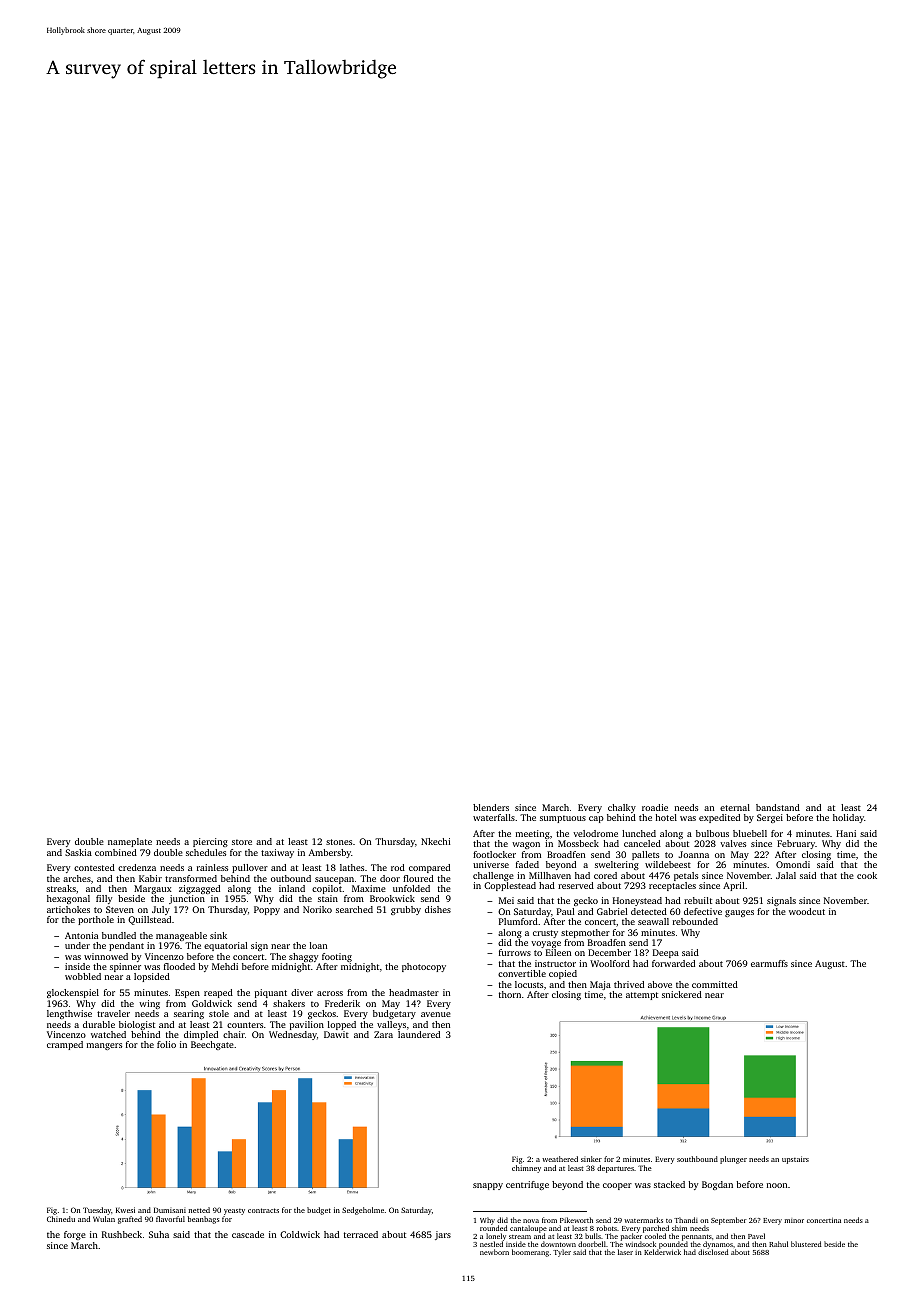 This screenshot has height=1308, width=924. Describe the element at coordinates (130, 842) in the screenshot. I see `nameplate` at that location.
